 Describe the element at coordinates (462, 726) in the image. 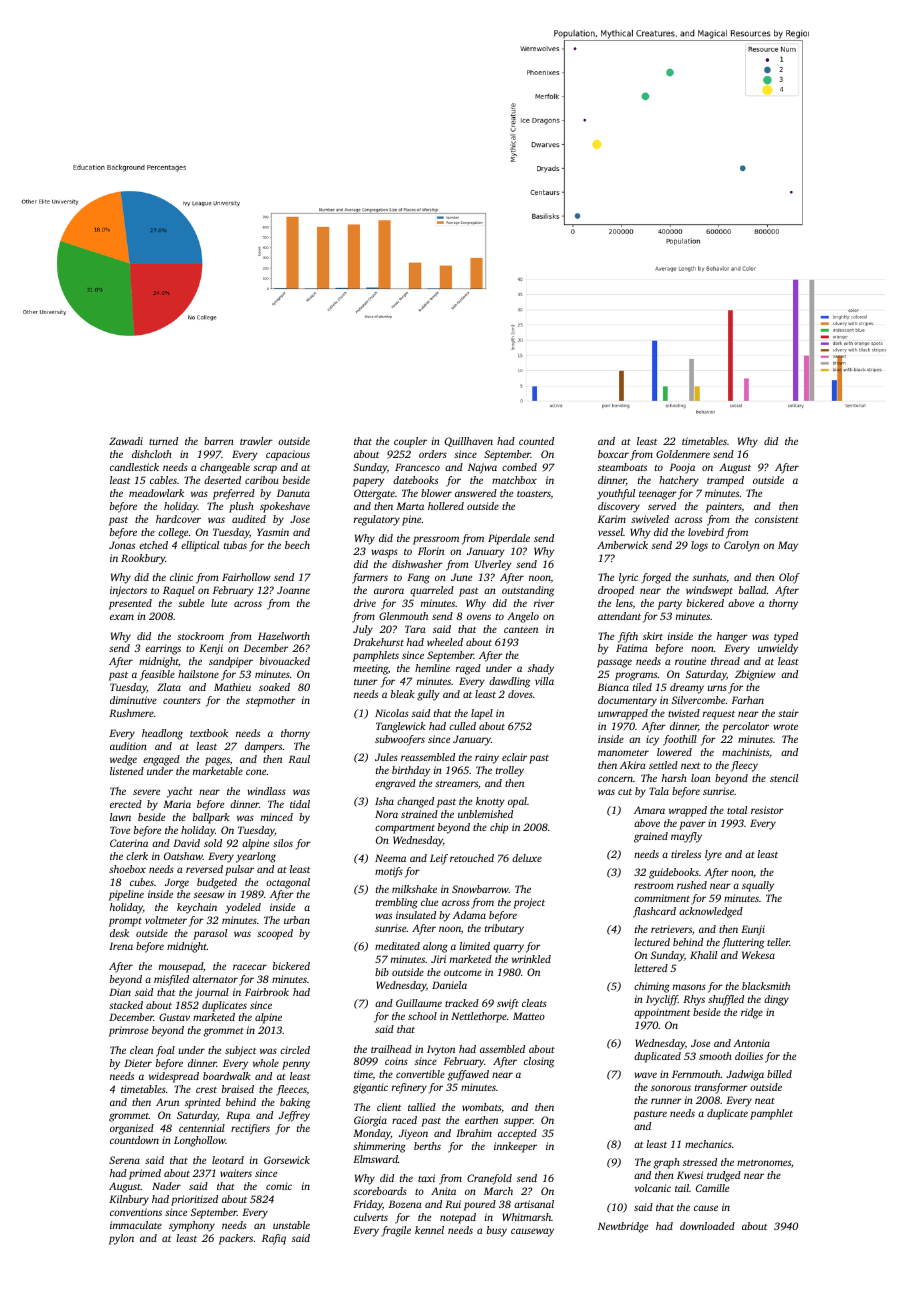

I see `culled` at that location.
